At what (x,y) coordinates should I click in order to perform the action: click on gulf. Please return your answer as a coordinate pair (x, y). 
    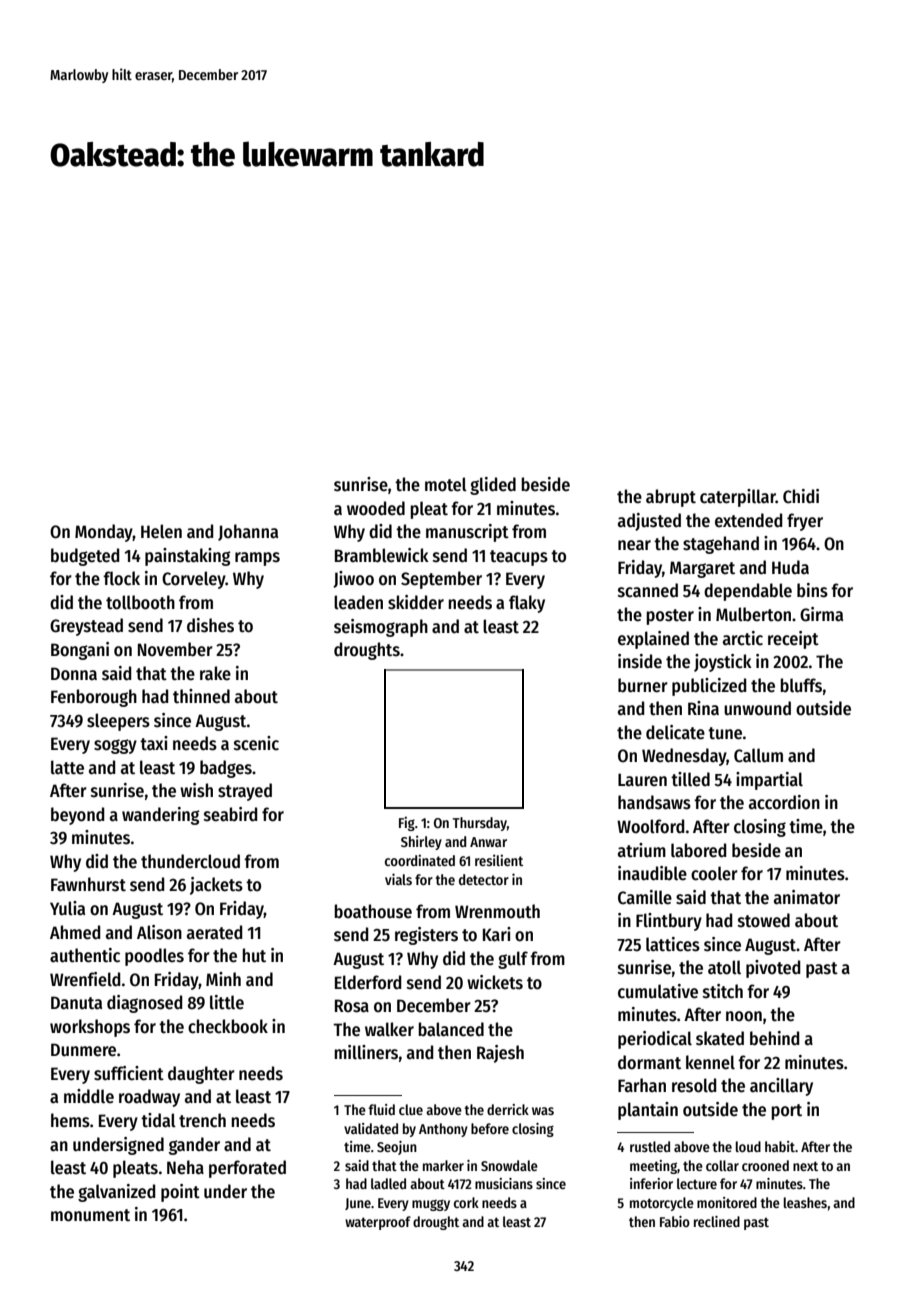
    Looking at the image, I should click on (513, 960).
